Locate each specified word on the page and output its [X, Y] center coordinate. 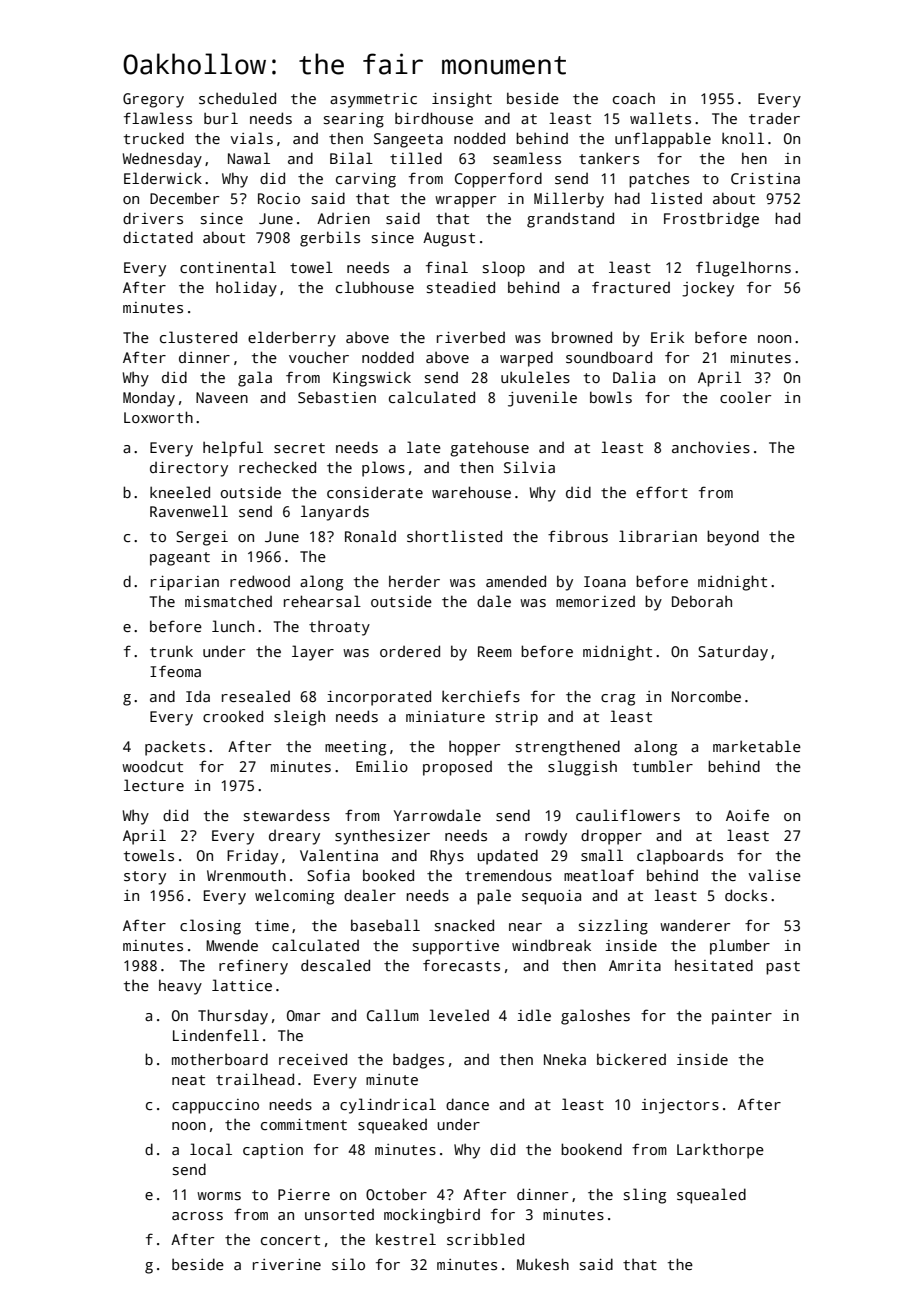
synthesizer [382, 837]
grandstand [570, 220]
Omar [303, 1015]
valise [774, 875]
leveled [459, 1015]
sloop [504, 269]
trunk [171, 651]
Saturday [733, 653]
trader [774, 118]
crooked [233, 716]
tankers [609, 158]
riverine [287, 1264]
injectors [680, 1106]
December [184, 198]
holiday [246, 289]
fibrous [578, 536]
